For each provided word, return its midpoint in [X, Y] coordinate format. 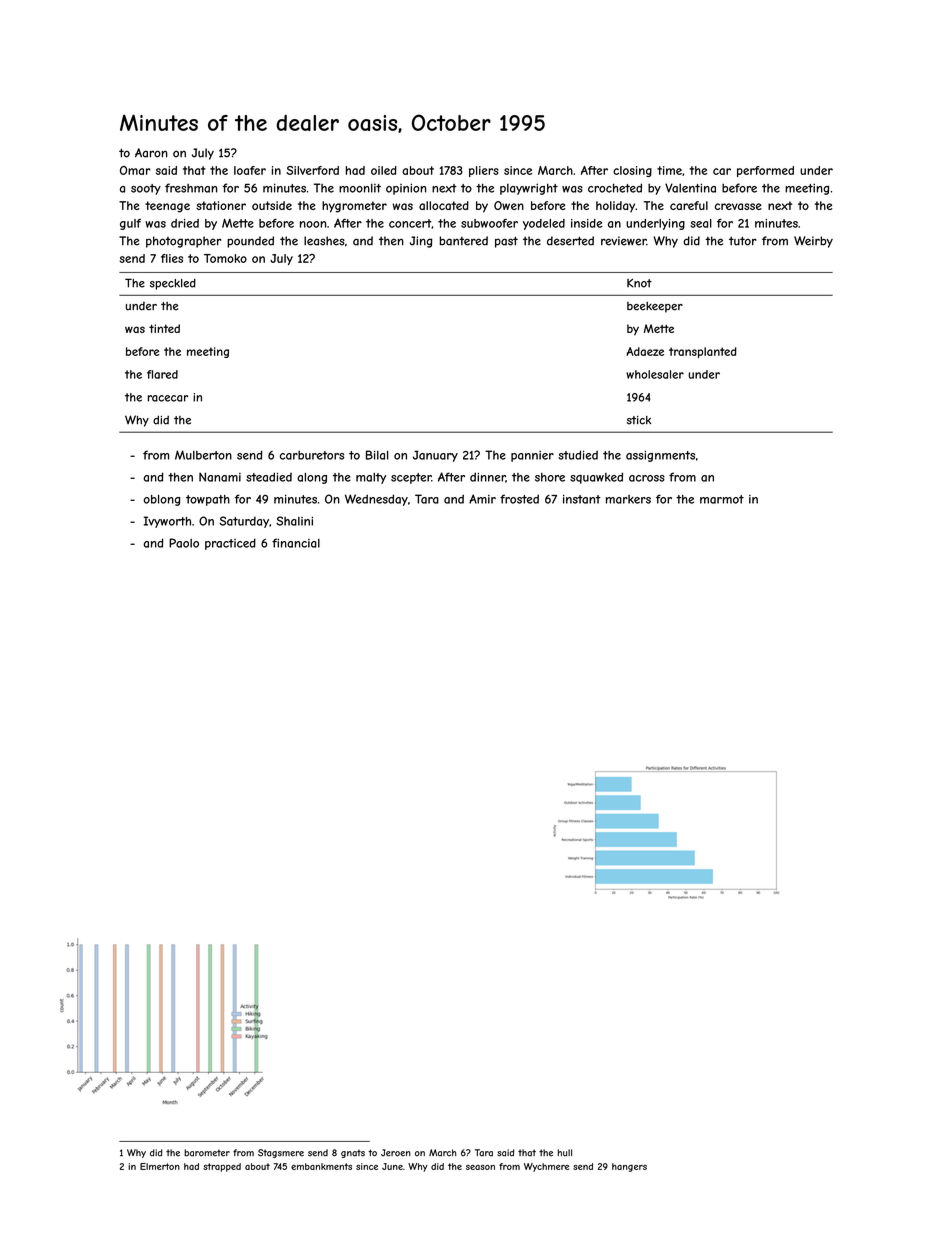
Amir [482, 499]
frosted [519, 499]
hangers [629, 1167]
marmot [722, 499]
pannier [532, 456]
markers [628, 499]
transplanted [703, 352]
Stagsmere [281, 1153]
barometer [207, 1153]
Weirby [813, 242]
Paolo [184, 543]
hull [565, 1153]
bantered [464, 241]
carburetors [312, 455]
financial [296, 543]
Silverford [312, 170]
